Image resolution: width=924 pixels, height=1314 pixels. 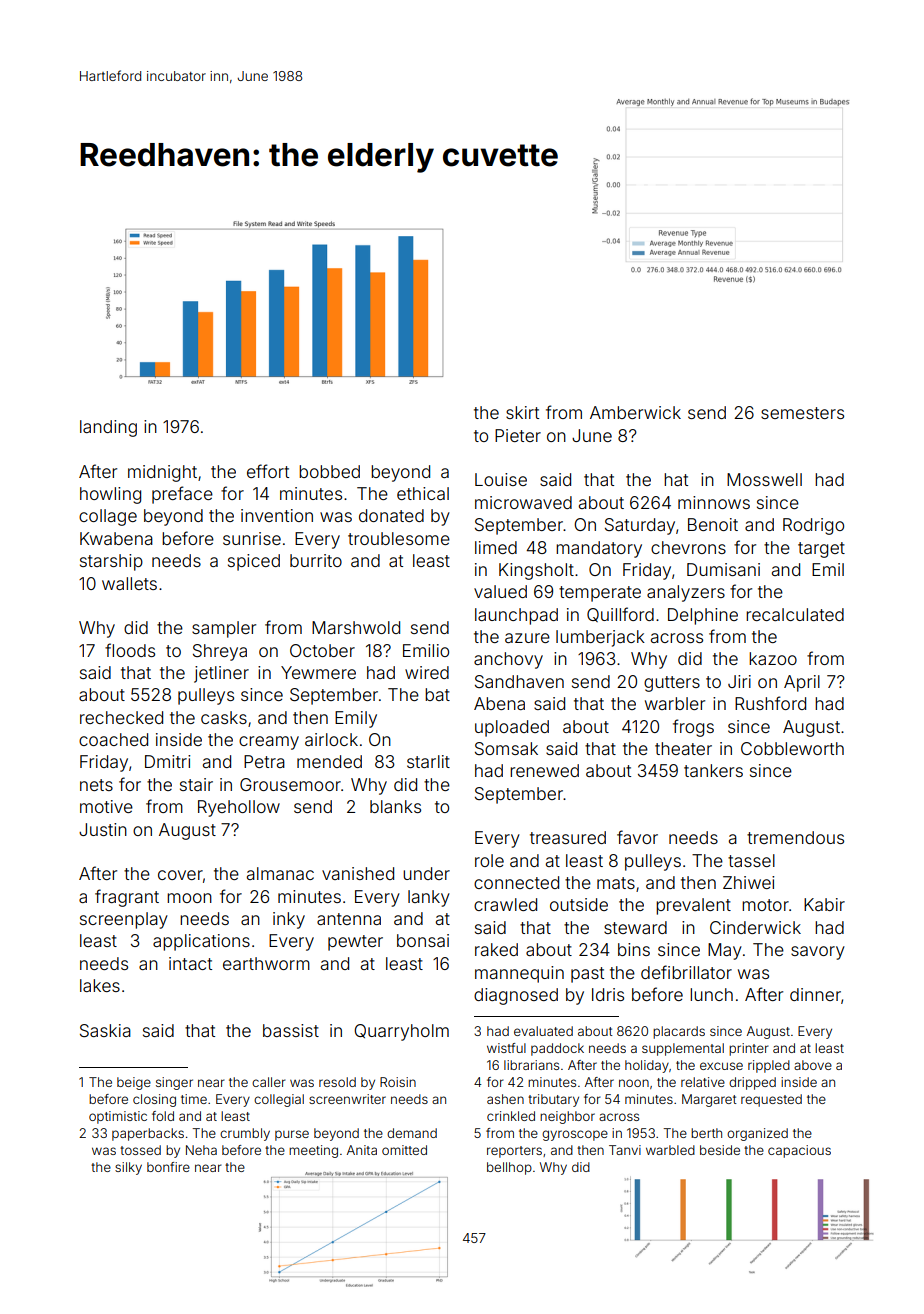 I want to click on vanished, so click(x=358, y=873).
